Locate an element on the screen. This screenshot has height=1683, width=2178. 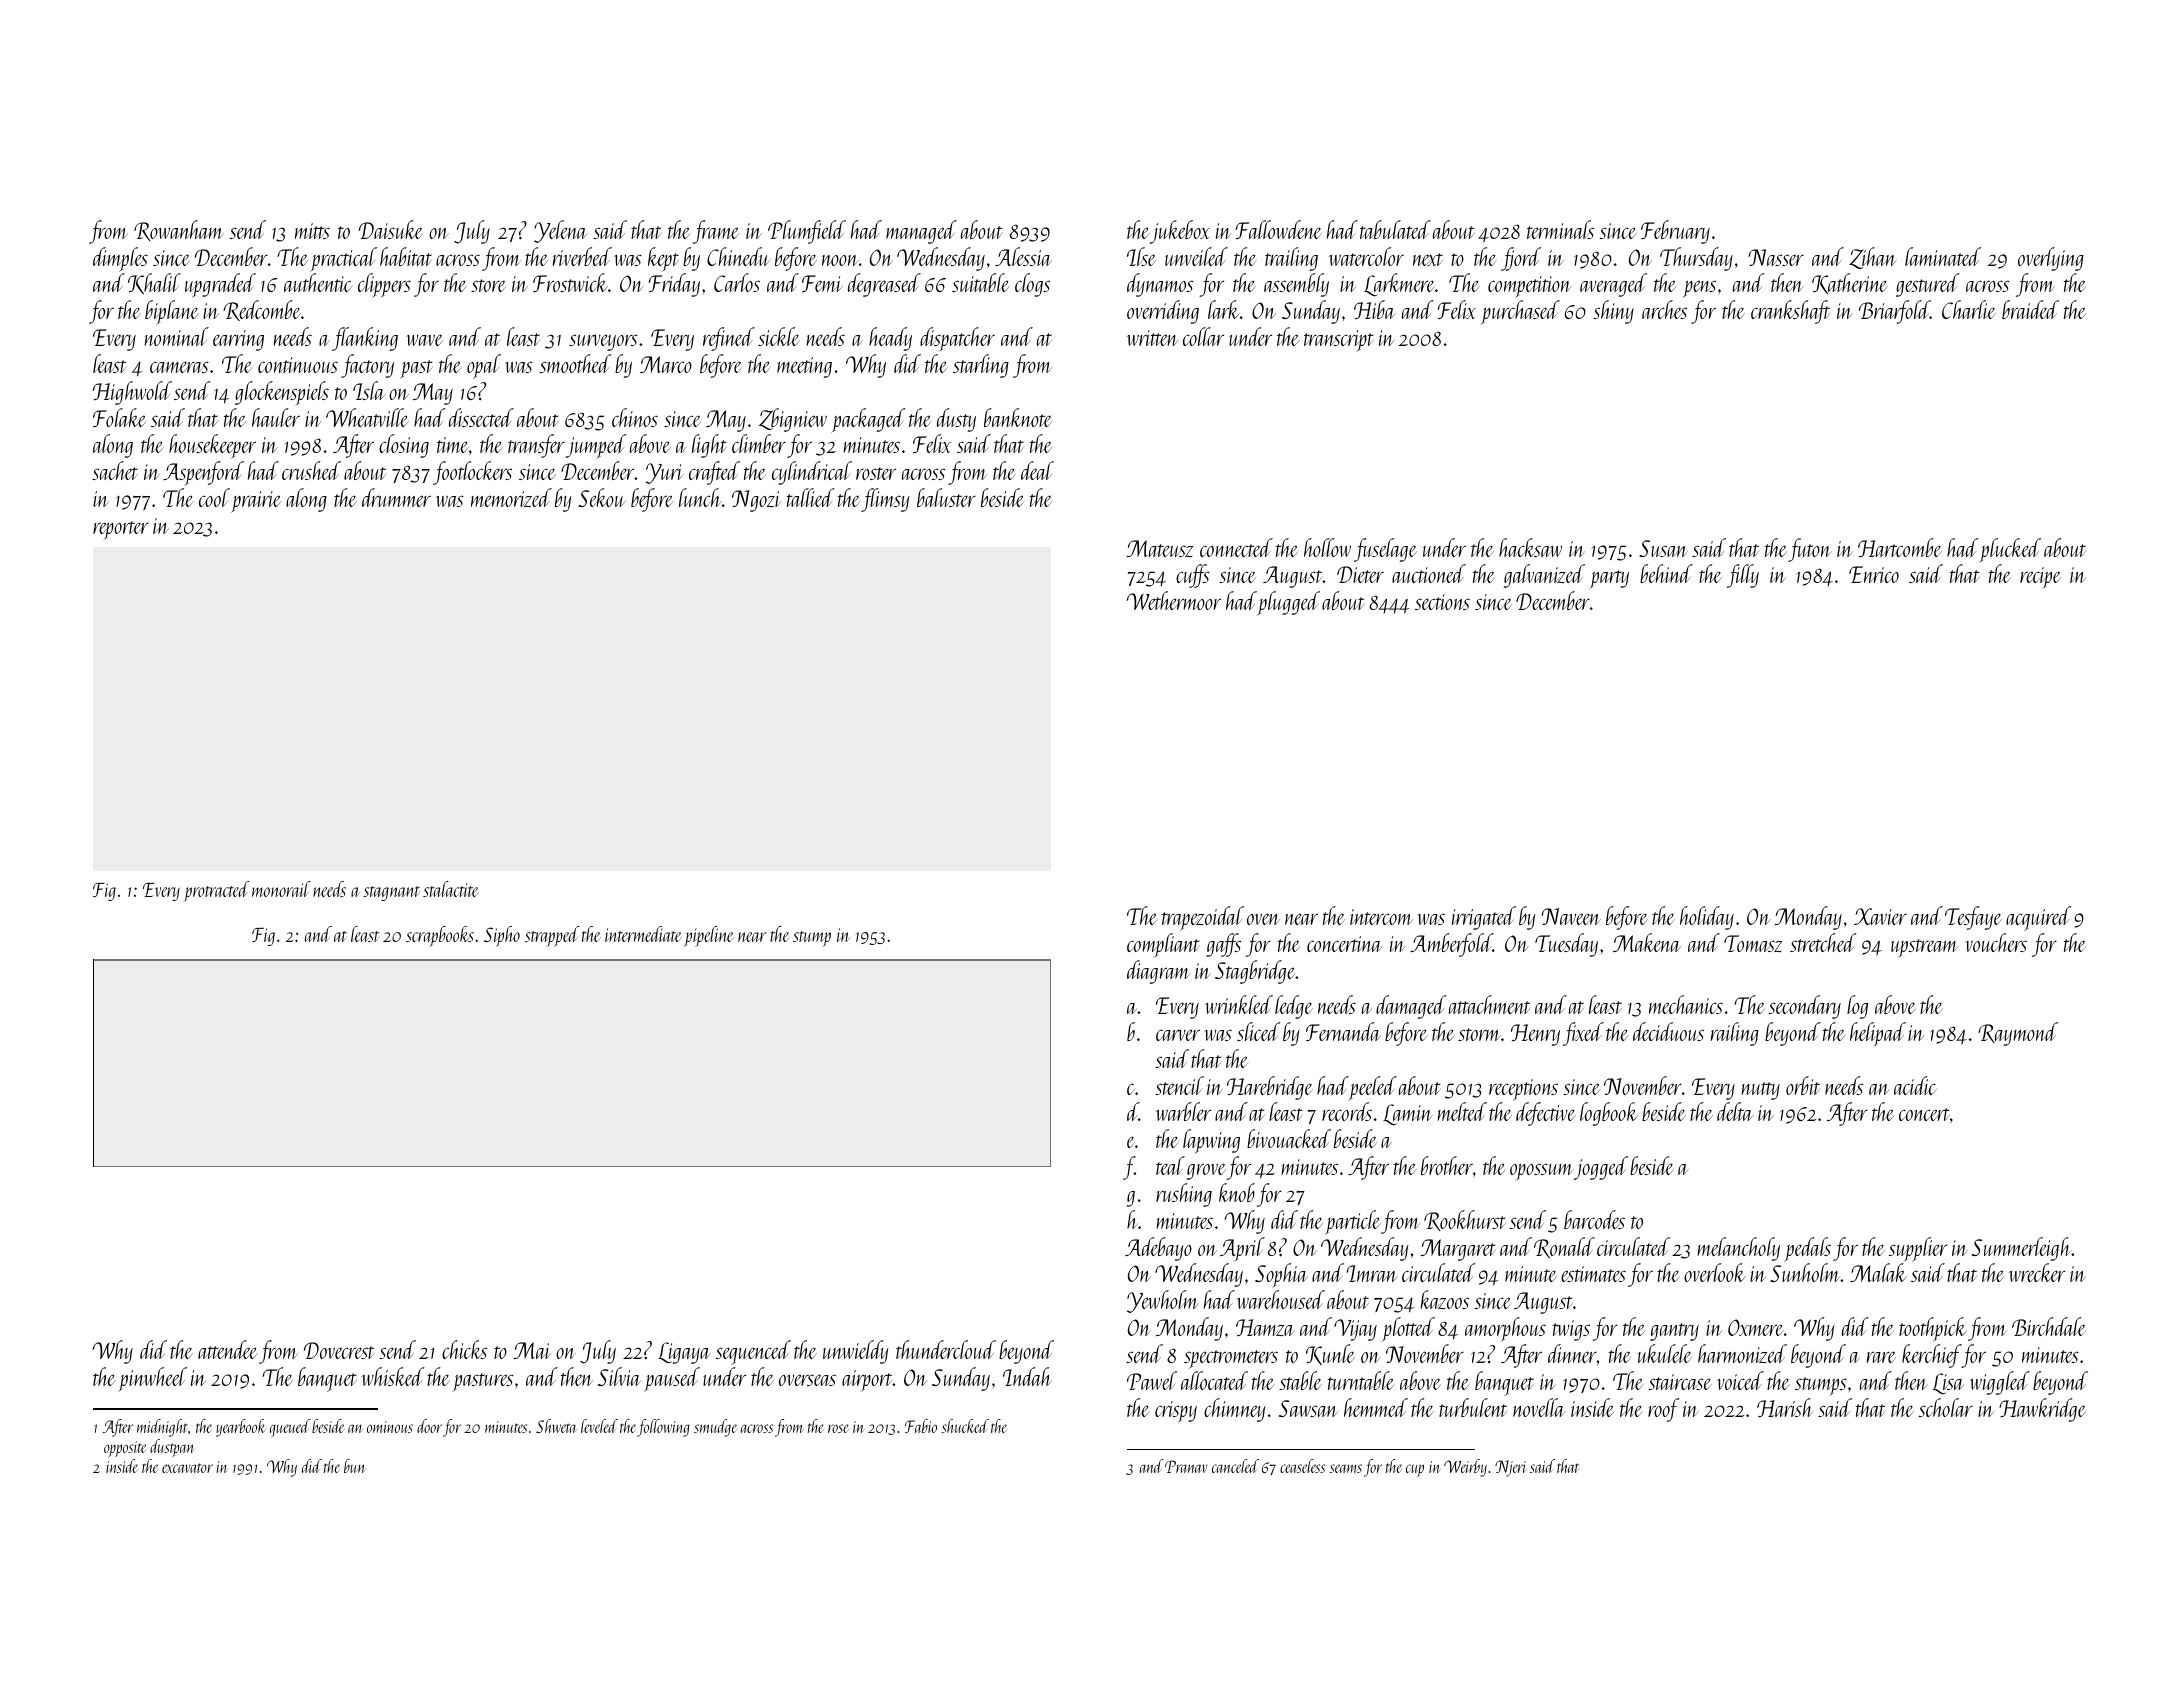
pipeline is located at coordinates (709, 936).
